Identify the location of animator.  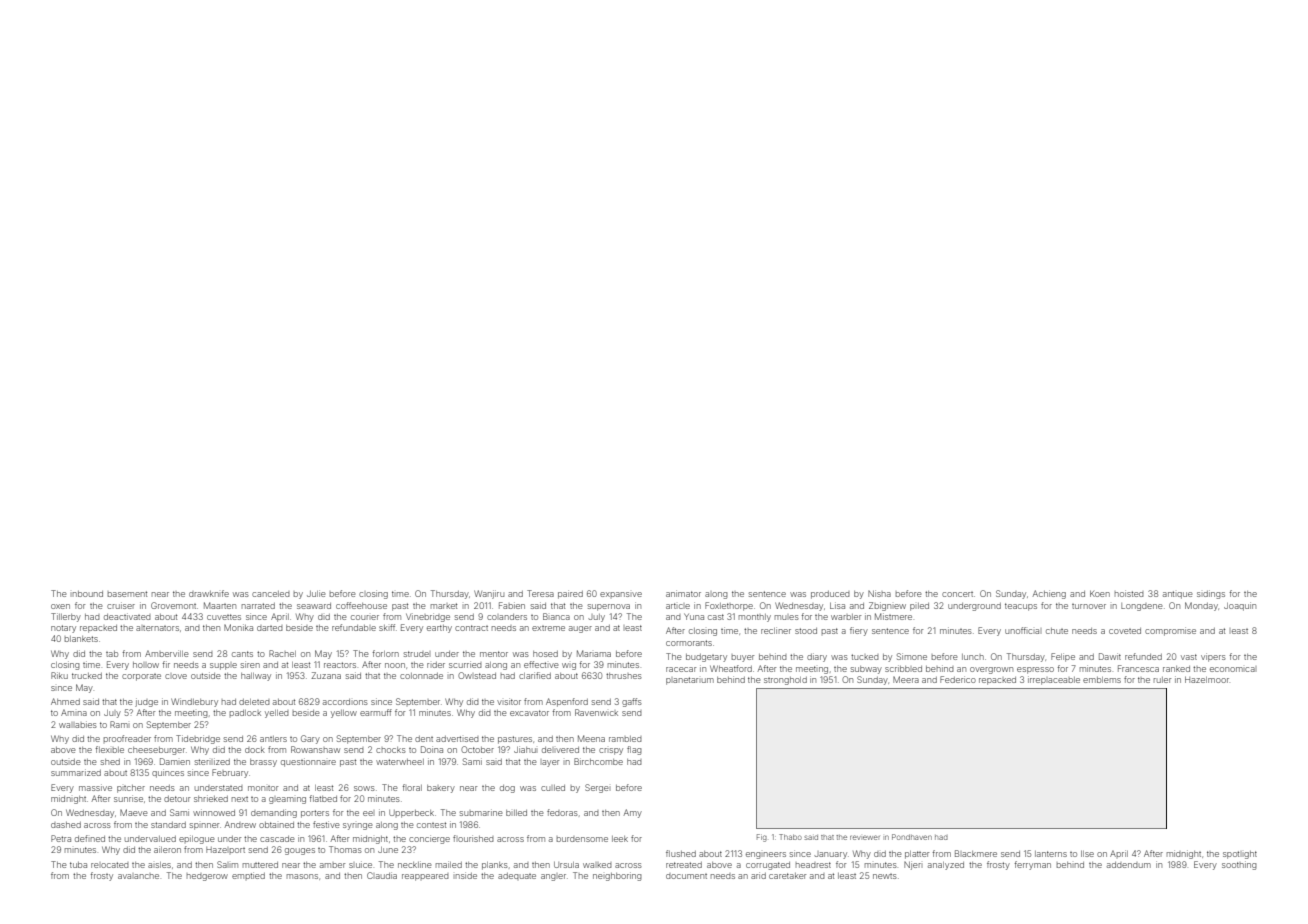
(683, 593).
